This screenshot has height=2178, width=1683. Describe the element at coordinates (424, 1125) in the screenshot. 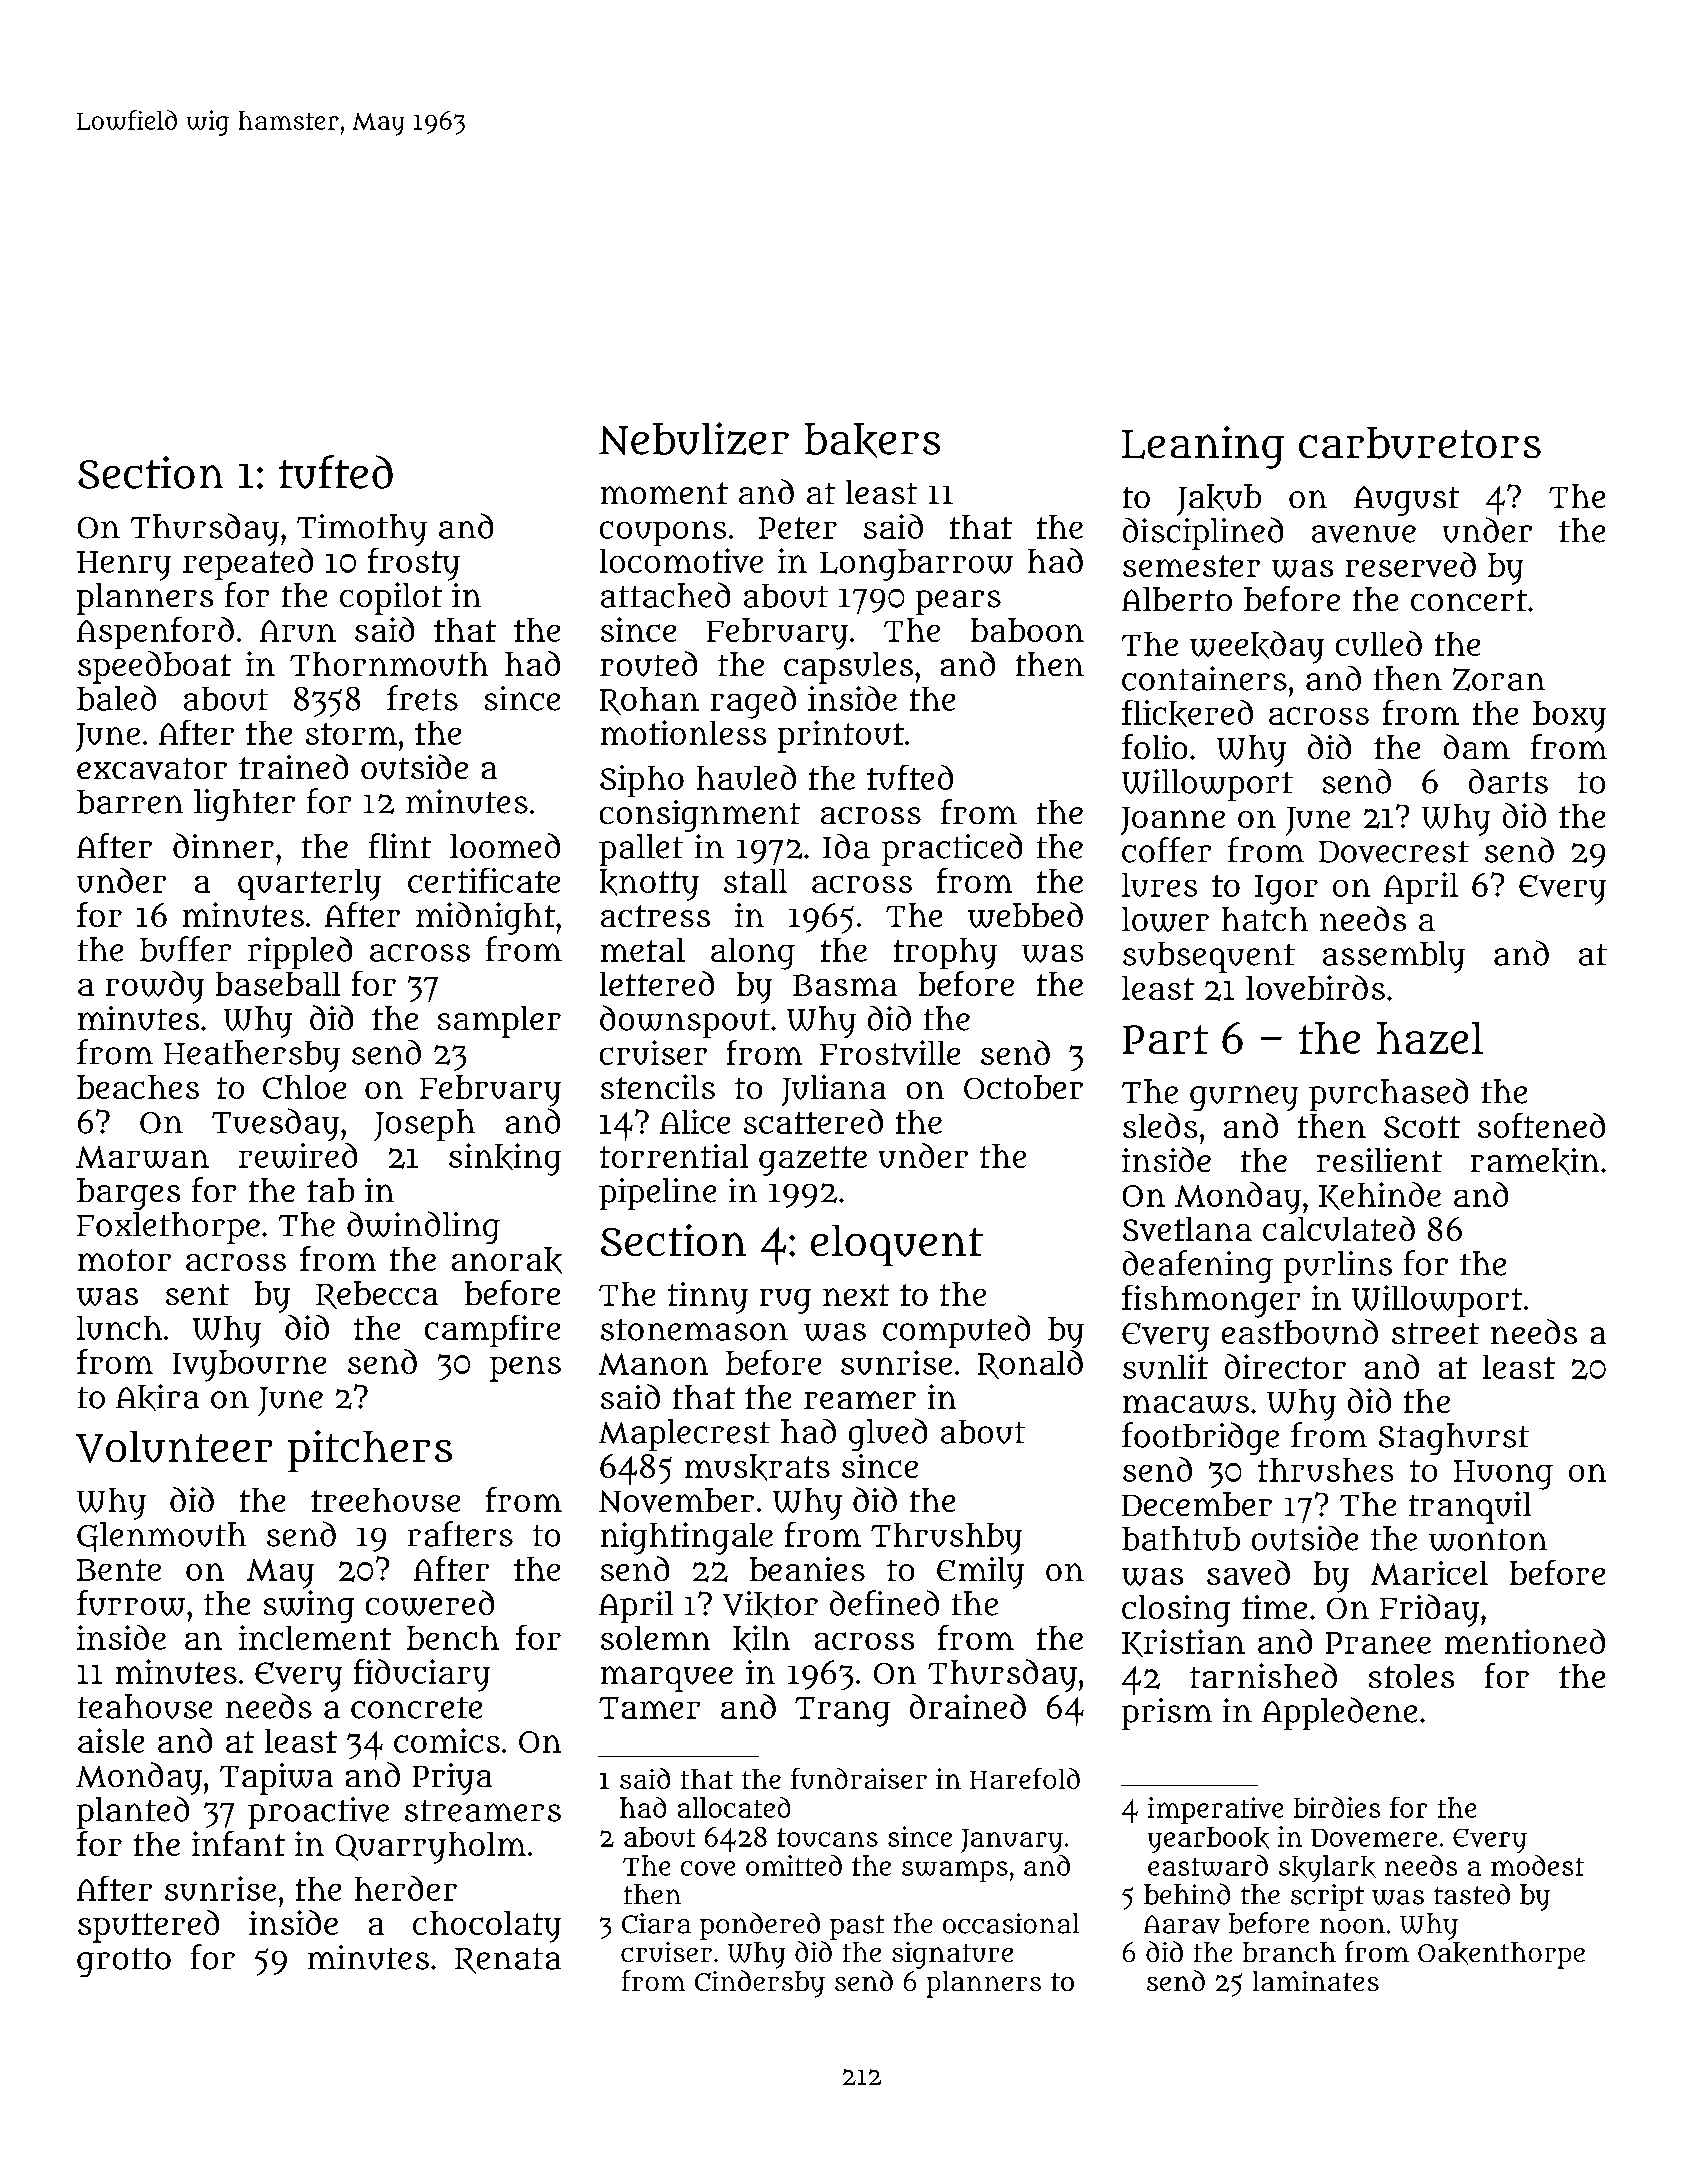

I see `Joseph` at that location.
